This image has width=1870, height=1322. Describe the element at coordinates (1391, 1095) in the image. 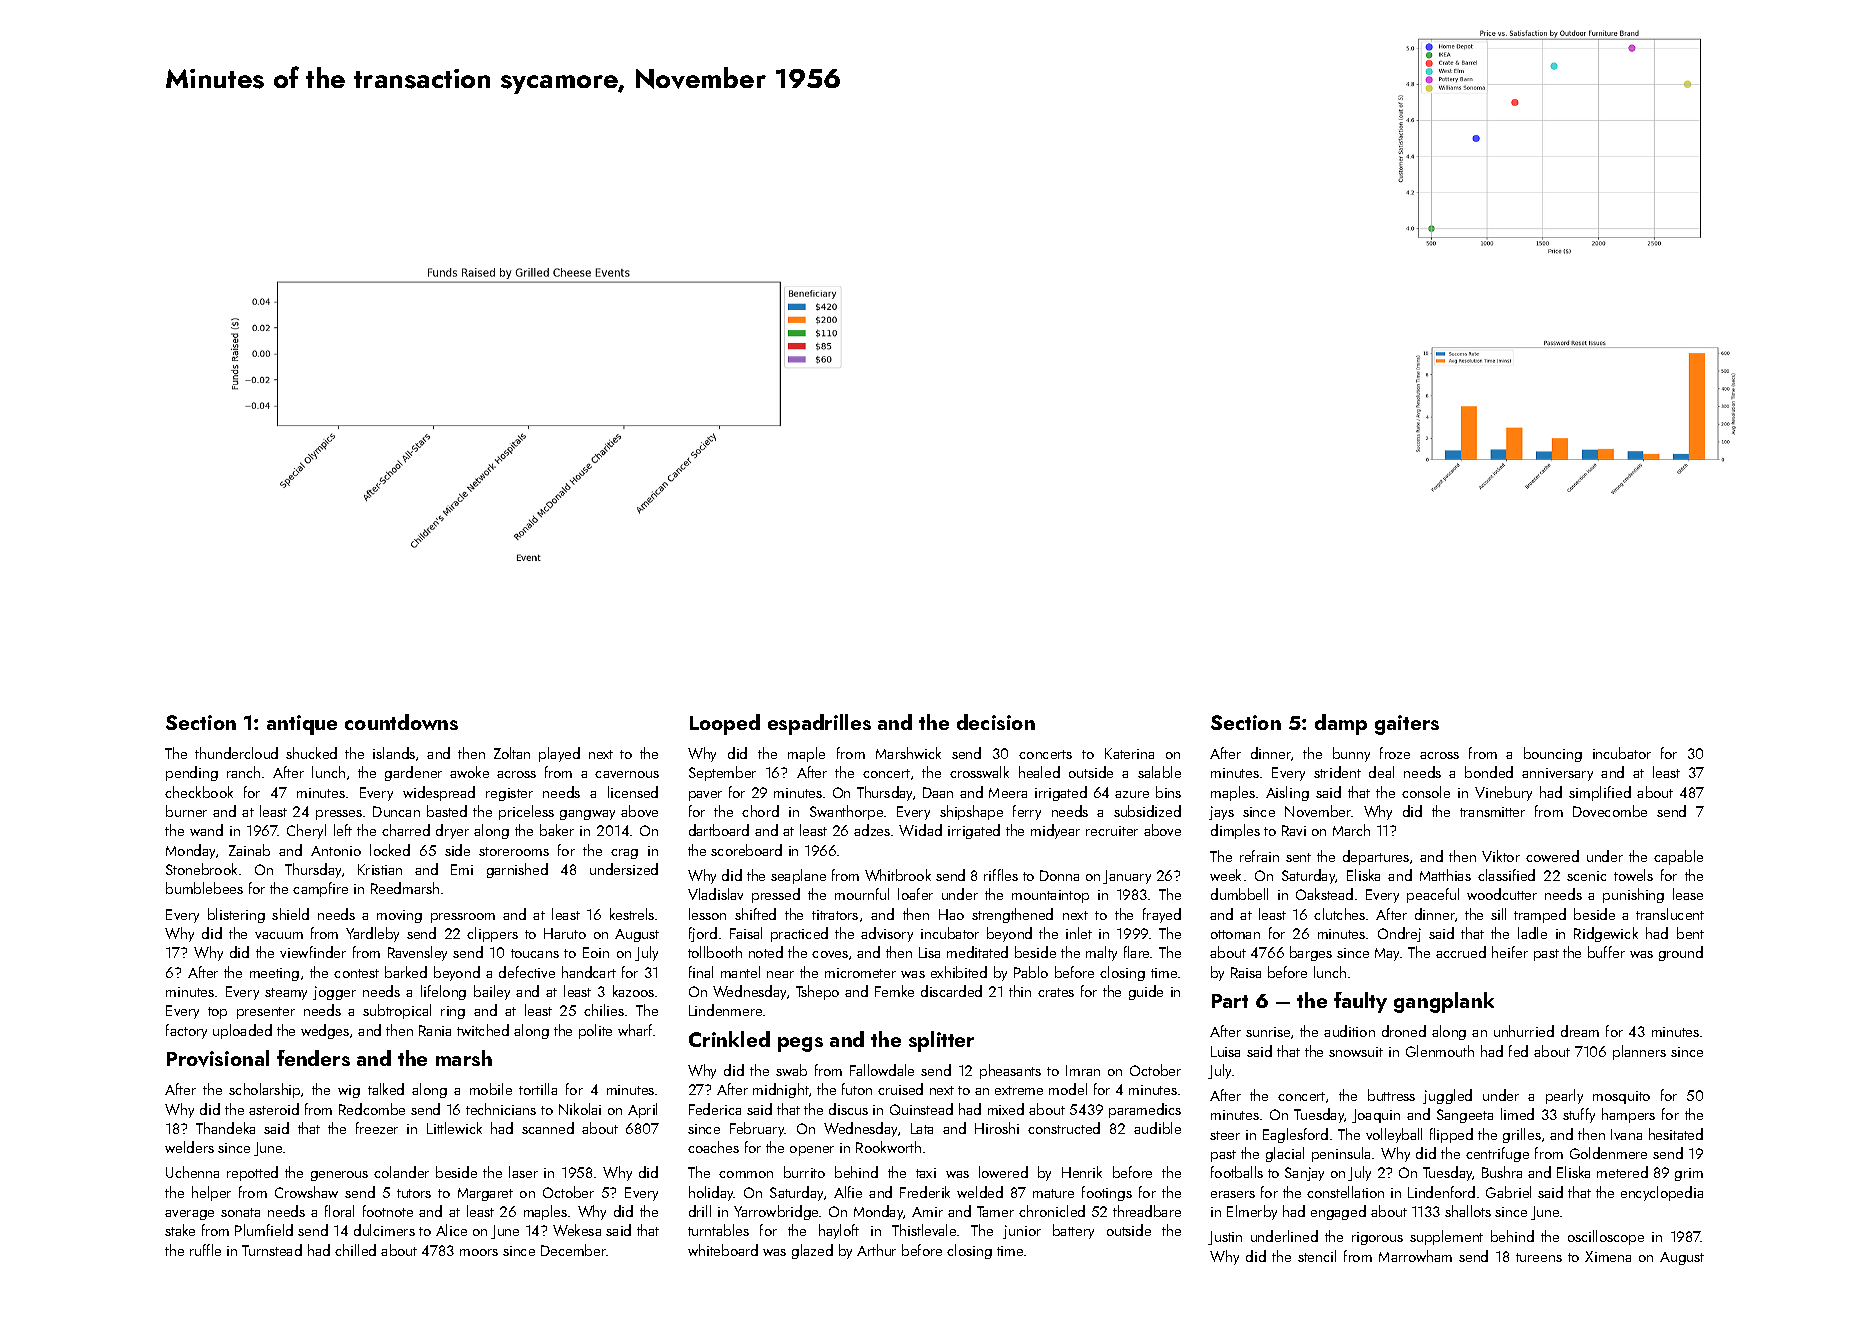

I see `buttress` at that location.
